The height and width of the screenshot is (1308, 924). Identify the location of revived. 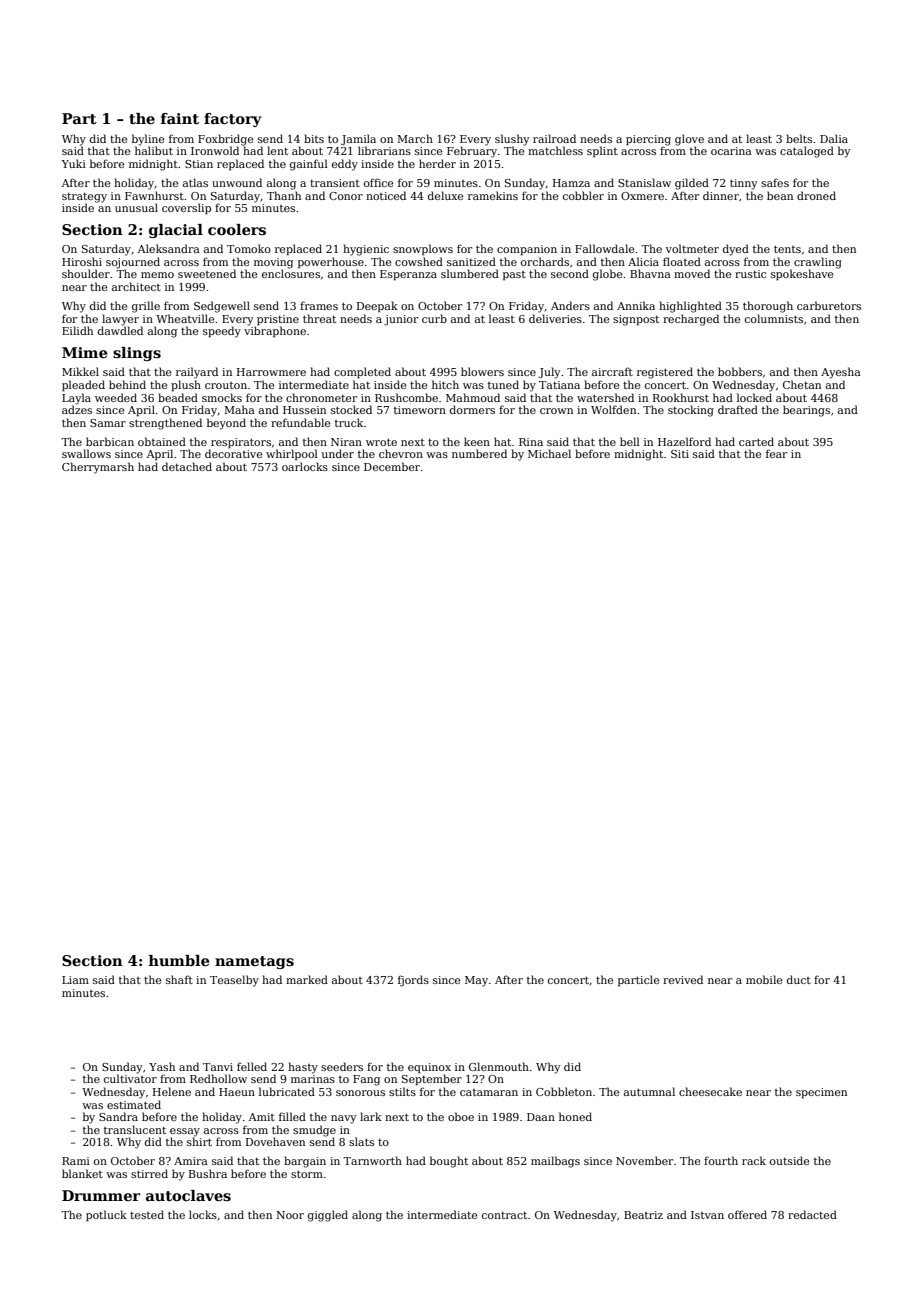
(683, 979).
